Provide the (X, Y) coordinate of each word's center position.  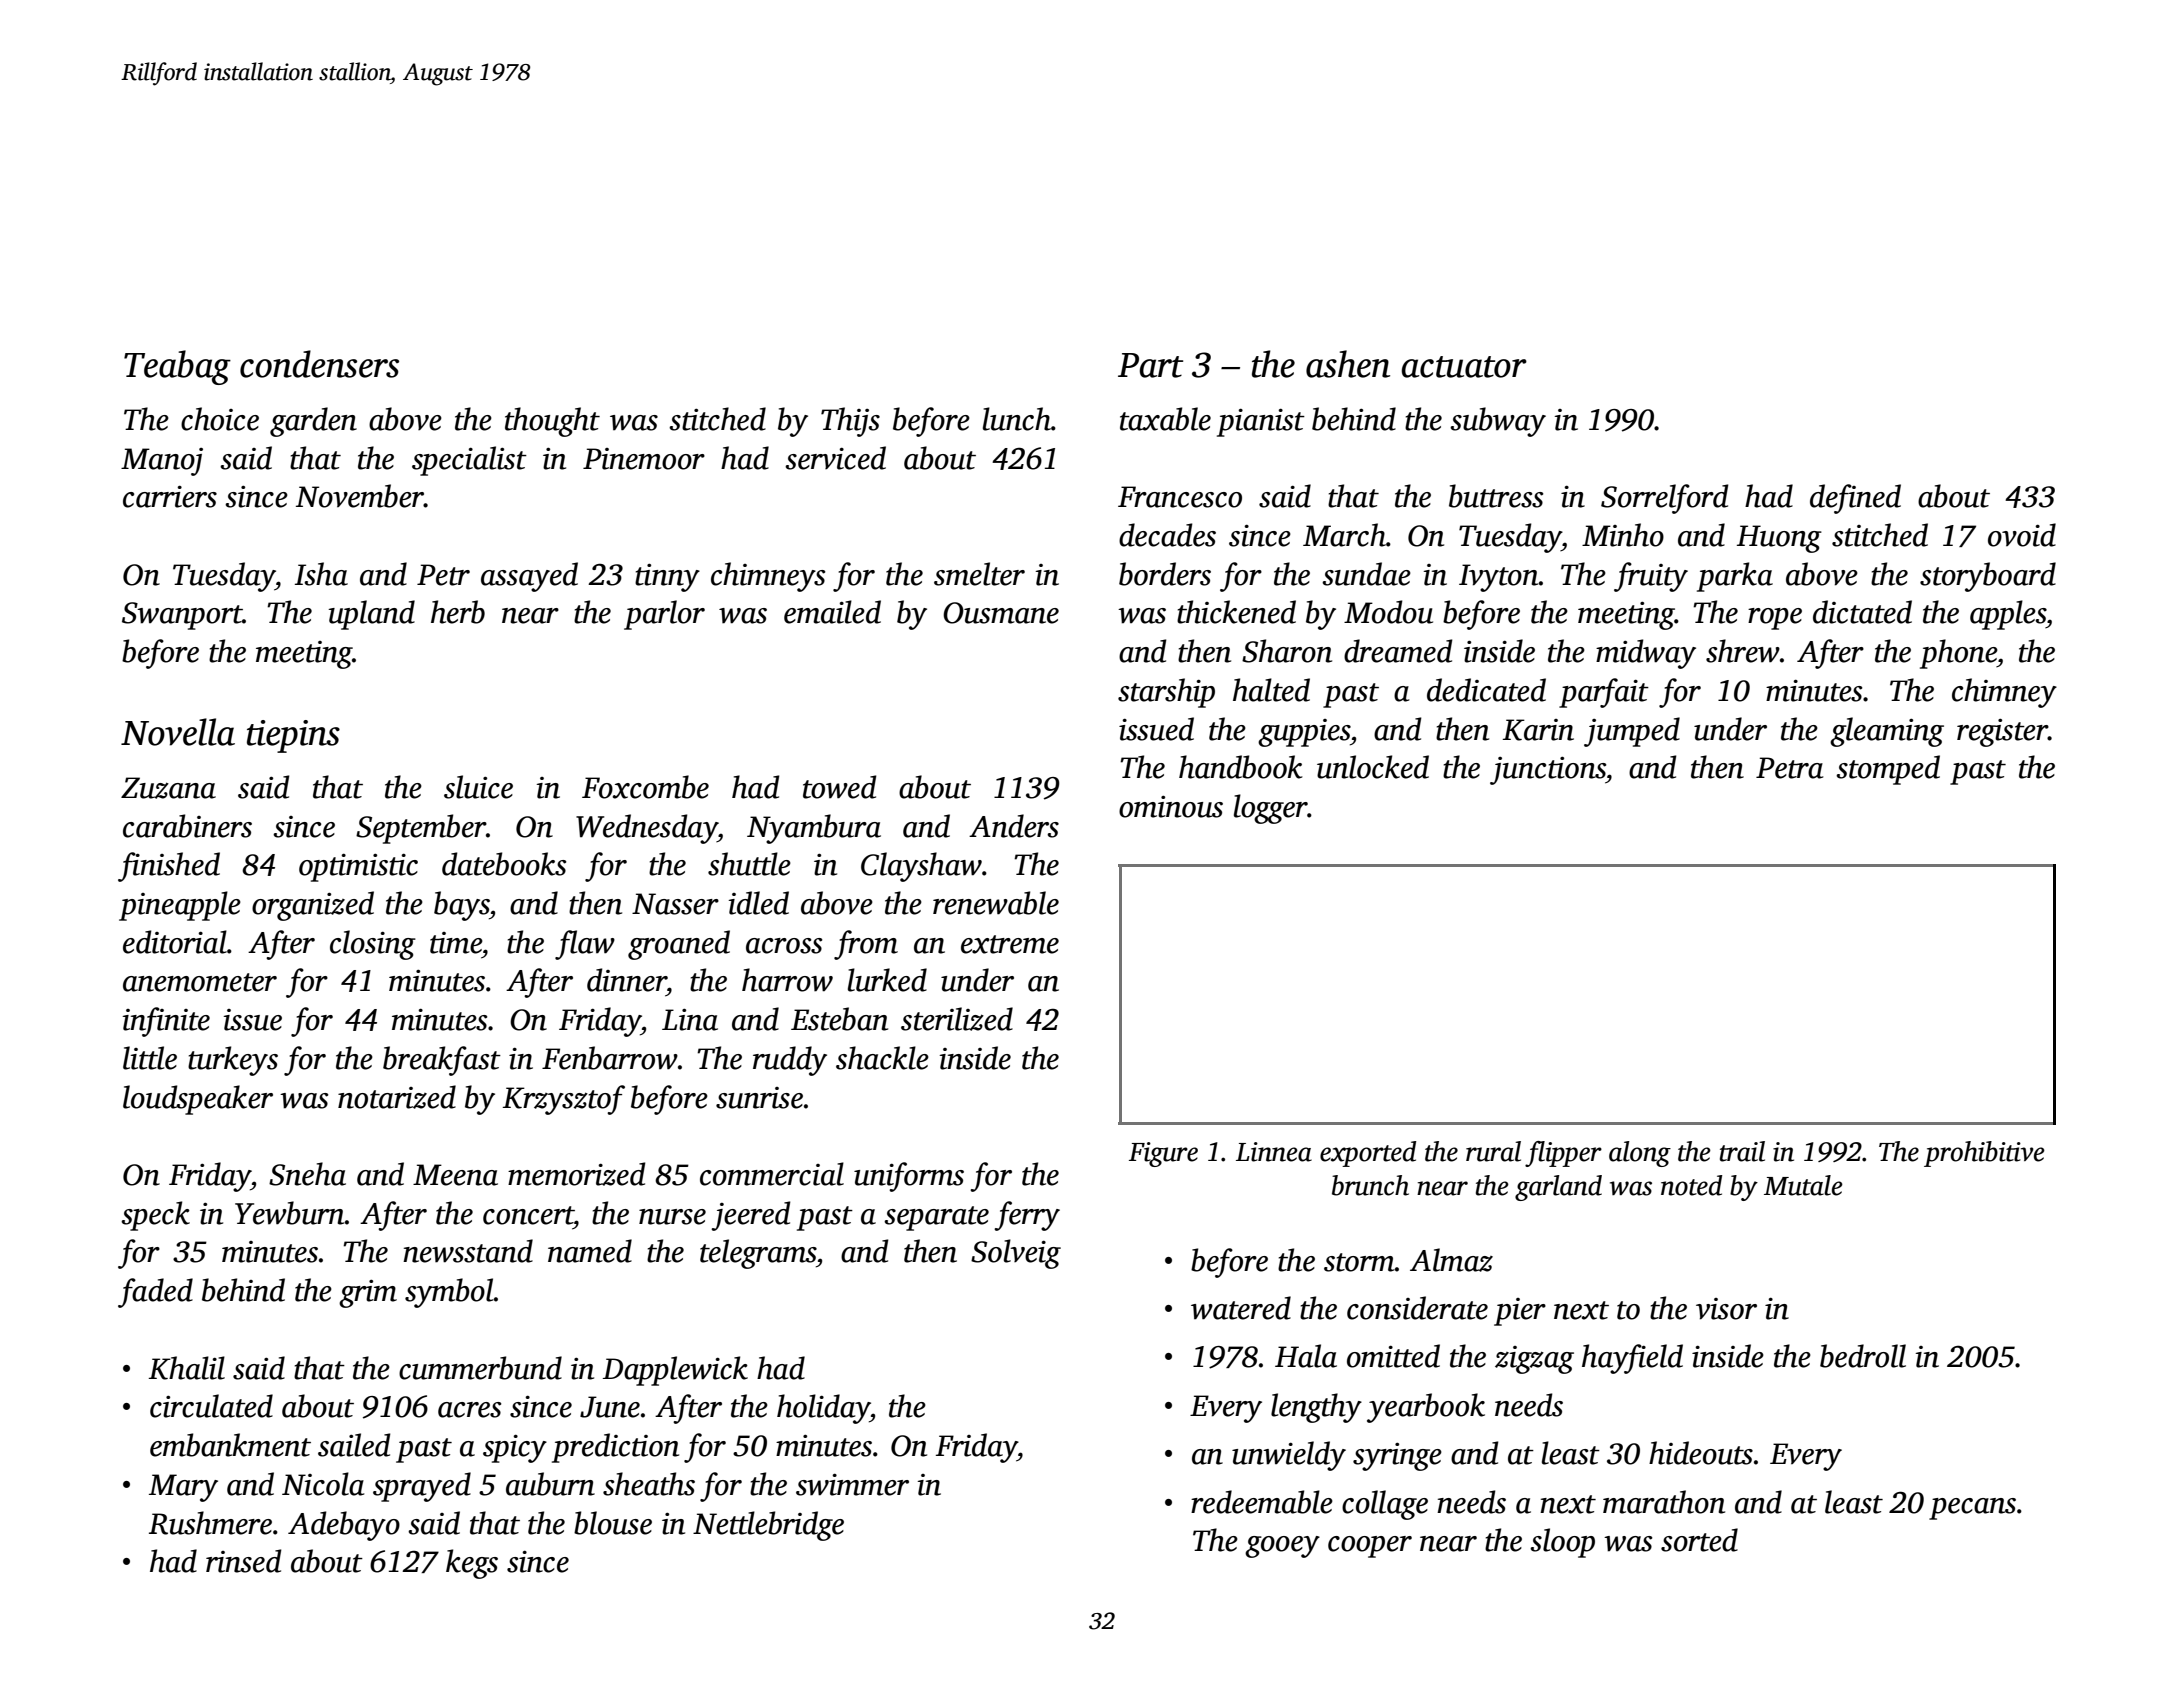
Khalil (187, 1368)
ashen (1348, 364)
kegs (472, 1564)
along (1640, 1154)
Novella (178, 732)
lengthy (1316, 1408)
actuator (1464, 367)
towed (840, 787)
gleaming (1887, 732)
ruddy (790, 1061)
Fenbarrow (610, 1058)
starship (1166, 693)
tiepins (293, 736)
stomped (1888, 770)
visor (1726, 1309)
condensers (319, 364)
